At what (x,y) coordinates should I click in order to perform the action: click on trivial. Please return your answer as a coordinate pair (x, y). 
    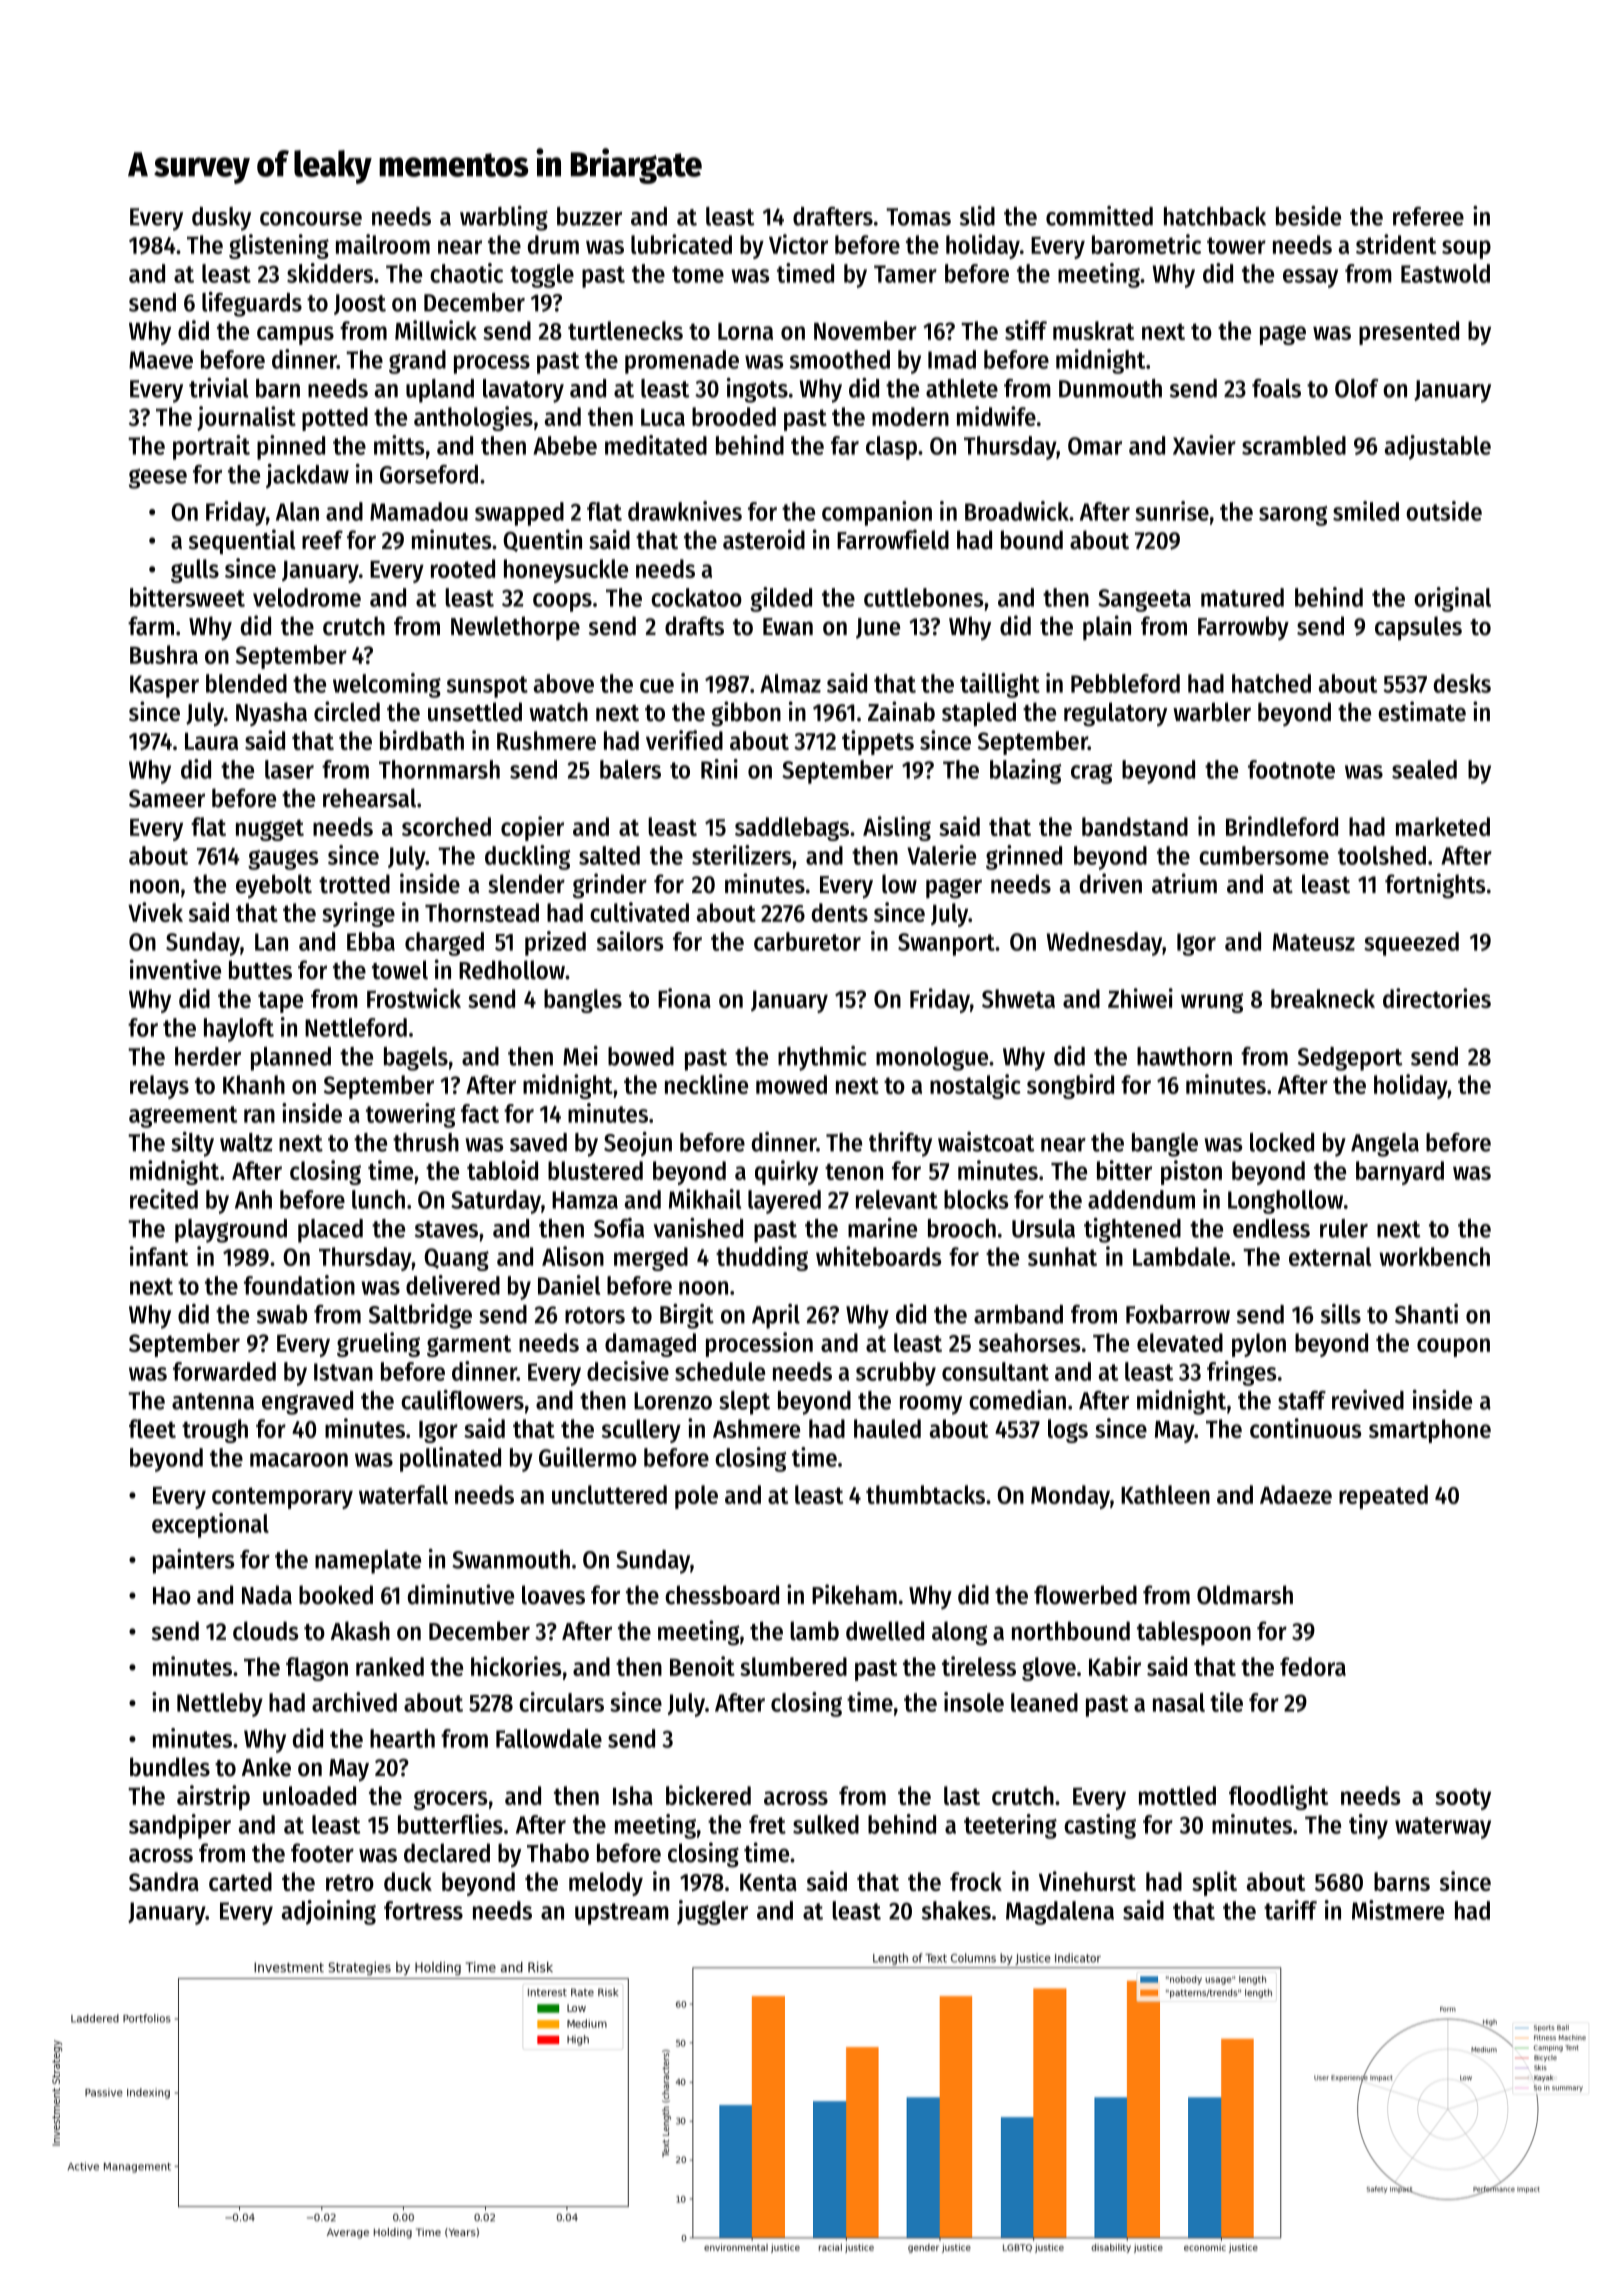
    Looking at the image, I should click on (218, 388).
